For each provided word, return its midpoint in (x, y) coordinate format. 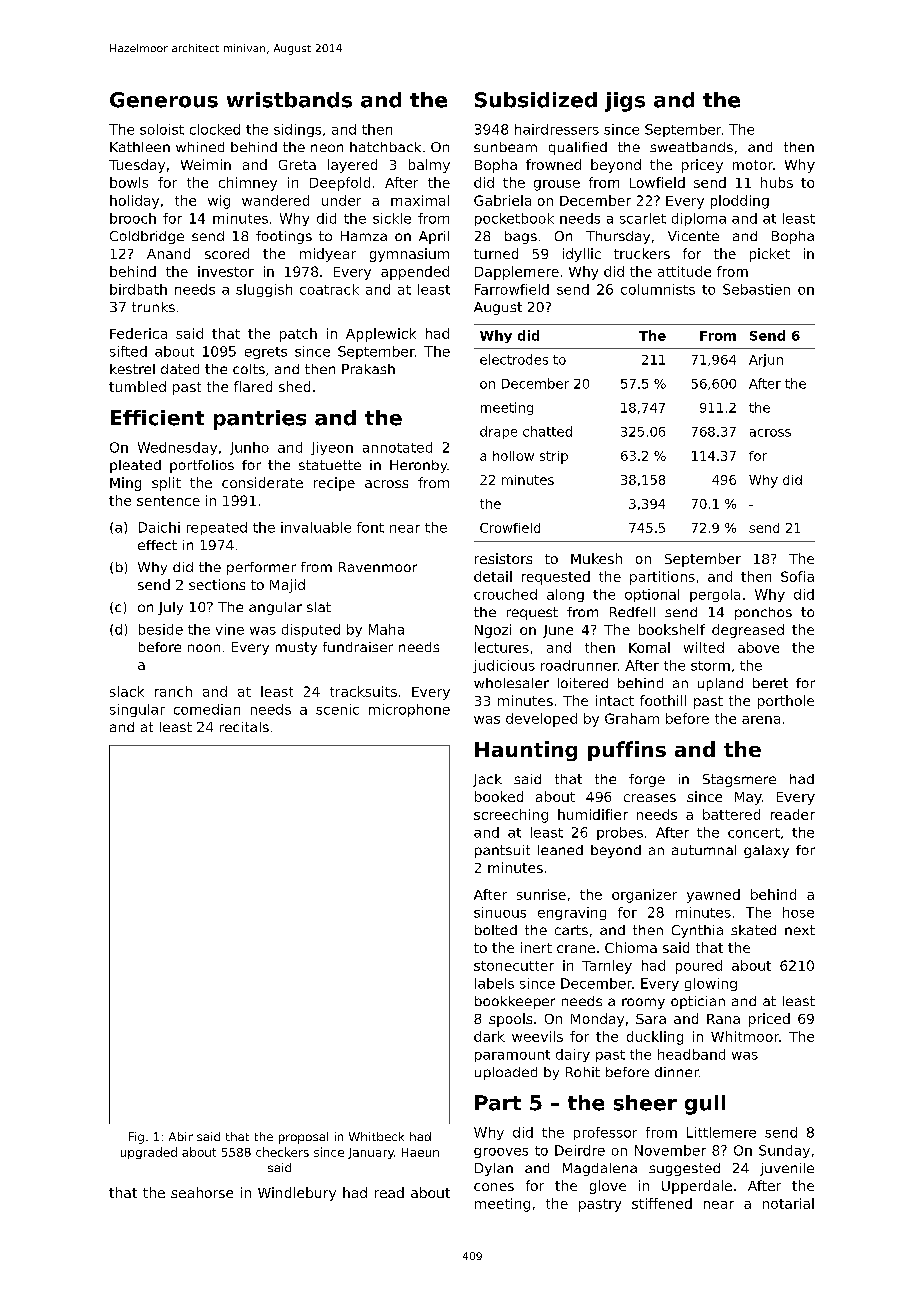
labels (494, 983)
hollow (513, 456)
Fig (136, 1138)
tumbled (137, 386)
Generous (164, 100)
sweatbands (691, 147)
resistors (503, 558)
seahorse (202, 1192)
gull (705, 1105)
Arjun (766, 360)
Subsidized (536, 100)
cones (494, 1187)
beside (161, 629)
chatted (547, 431)
